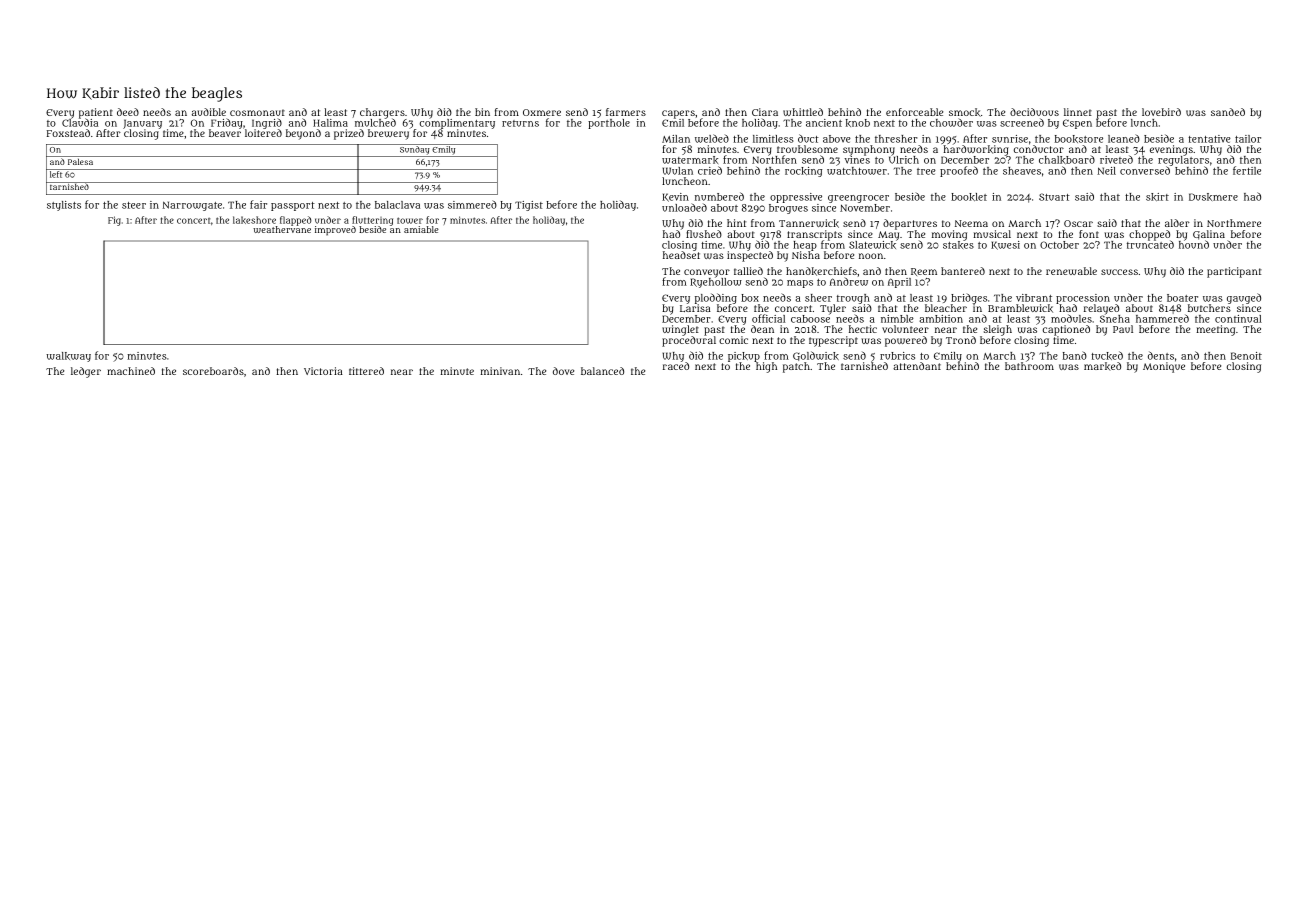  I want to click on skirt, so click(1157, 197).
